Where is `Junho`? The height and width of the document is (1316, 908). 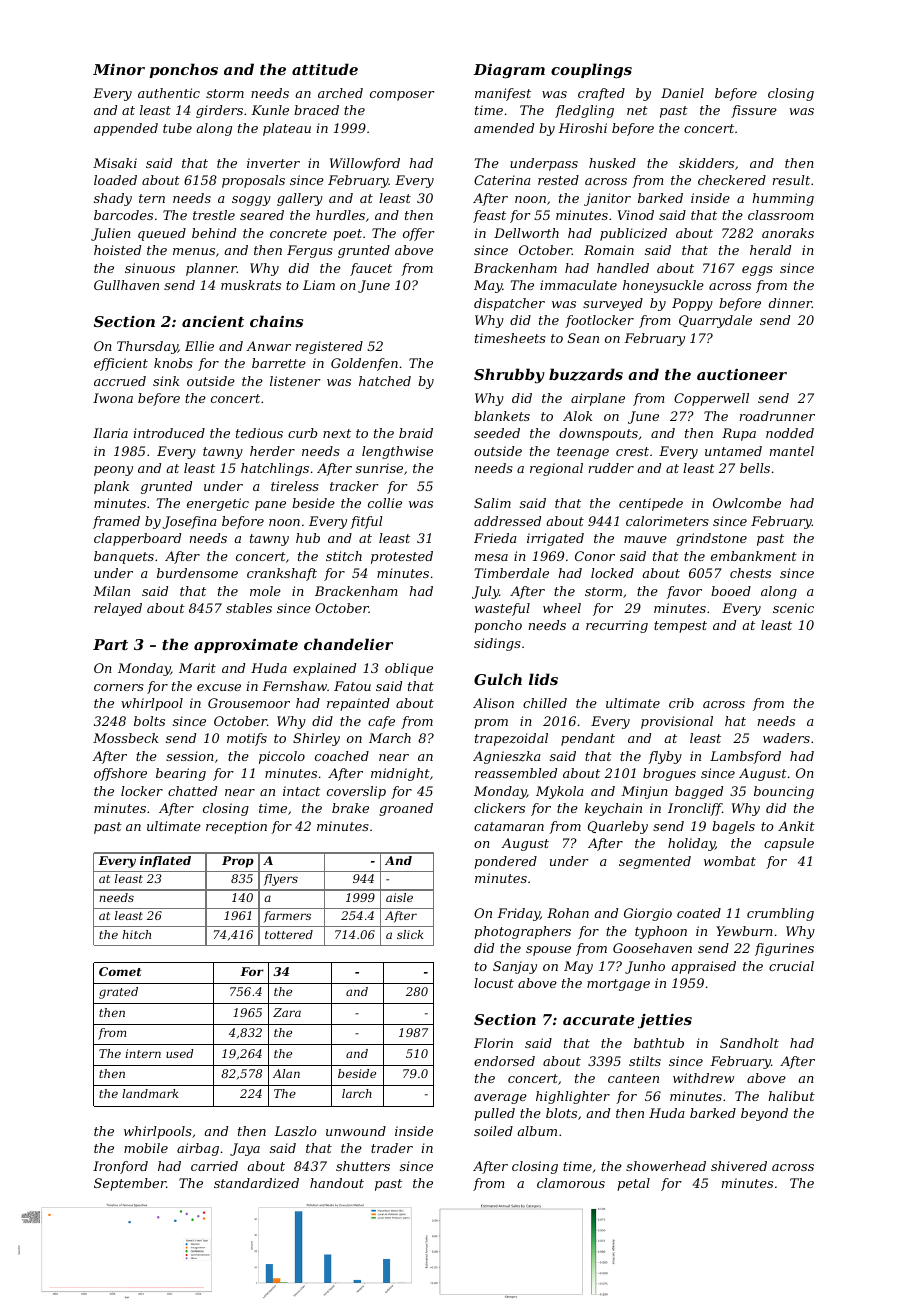 Junho is located at coordinates (645, 967).
